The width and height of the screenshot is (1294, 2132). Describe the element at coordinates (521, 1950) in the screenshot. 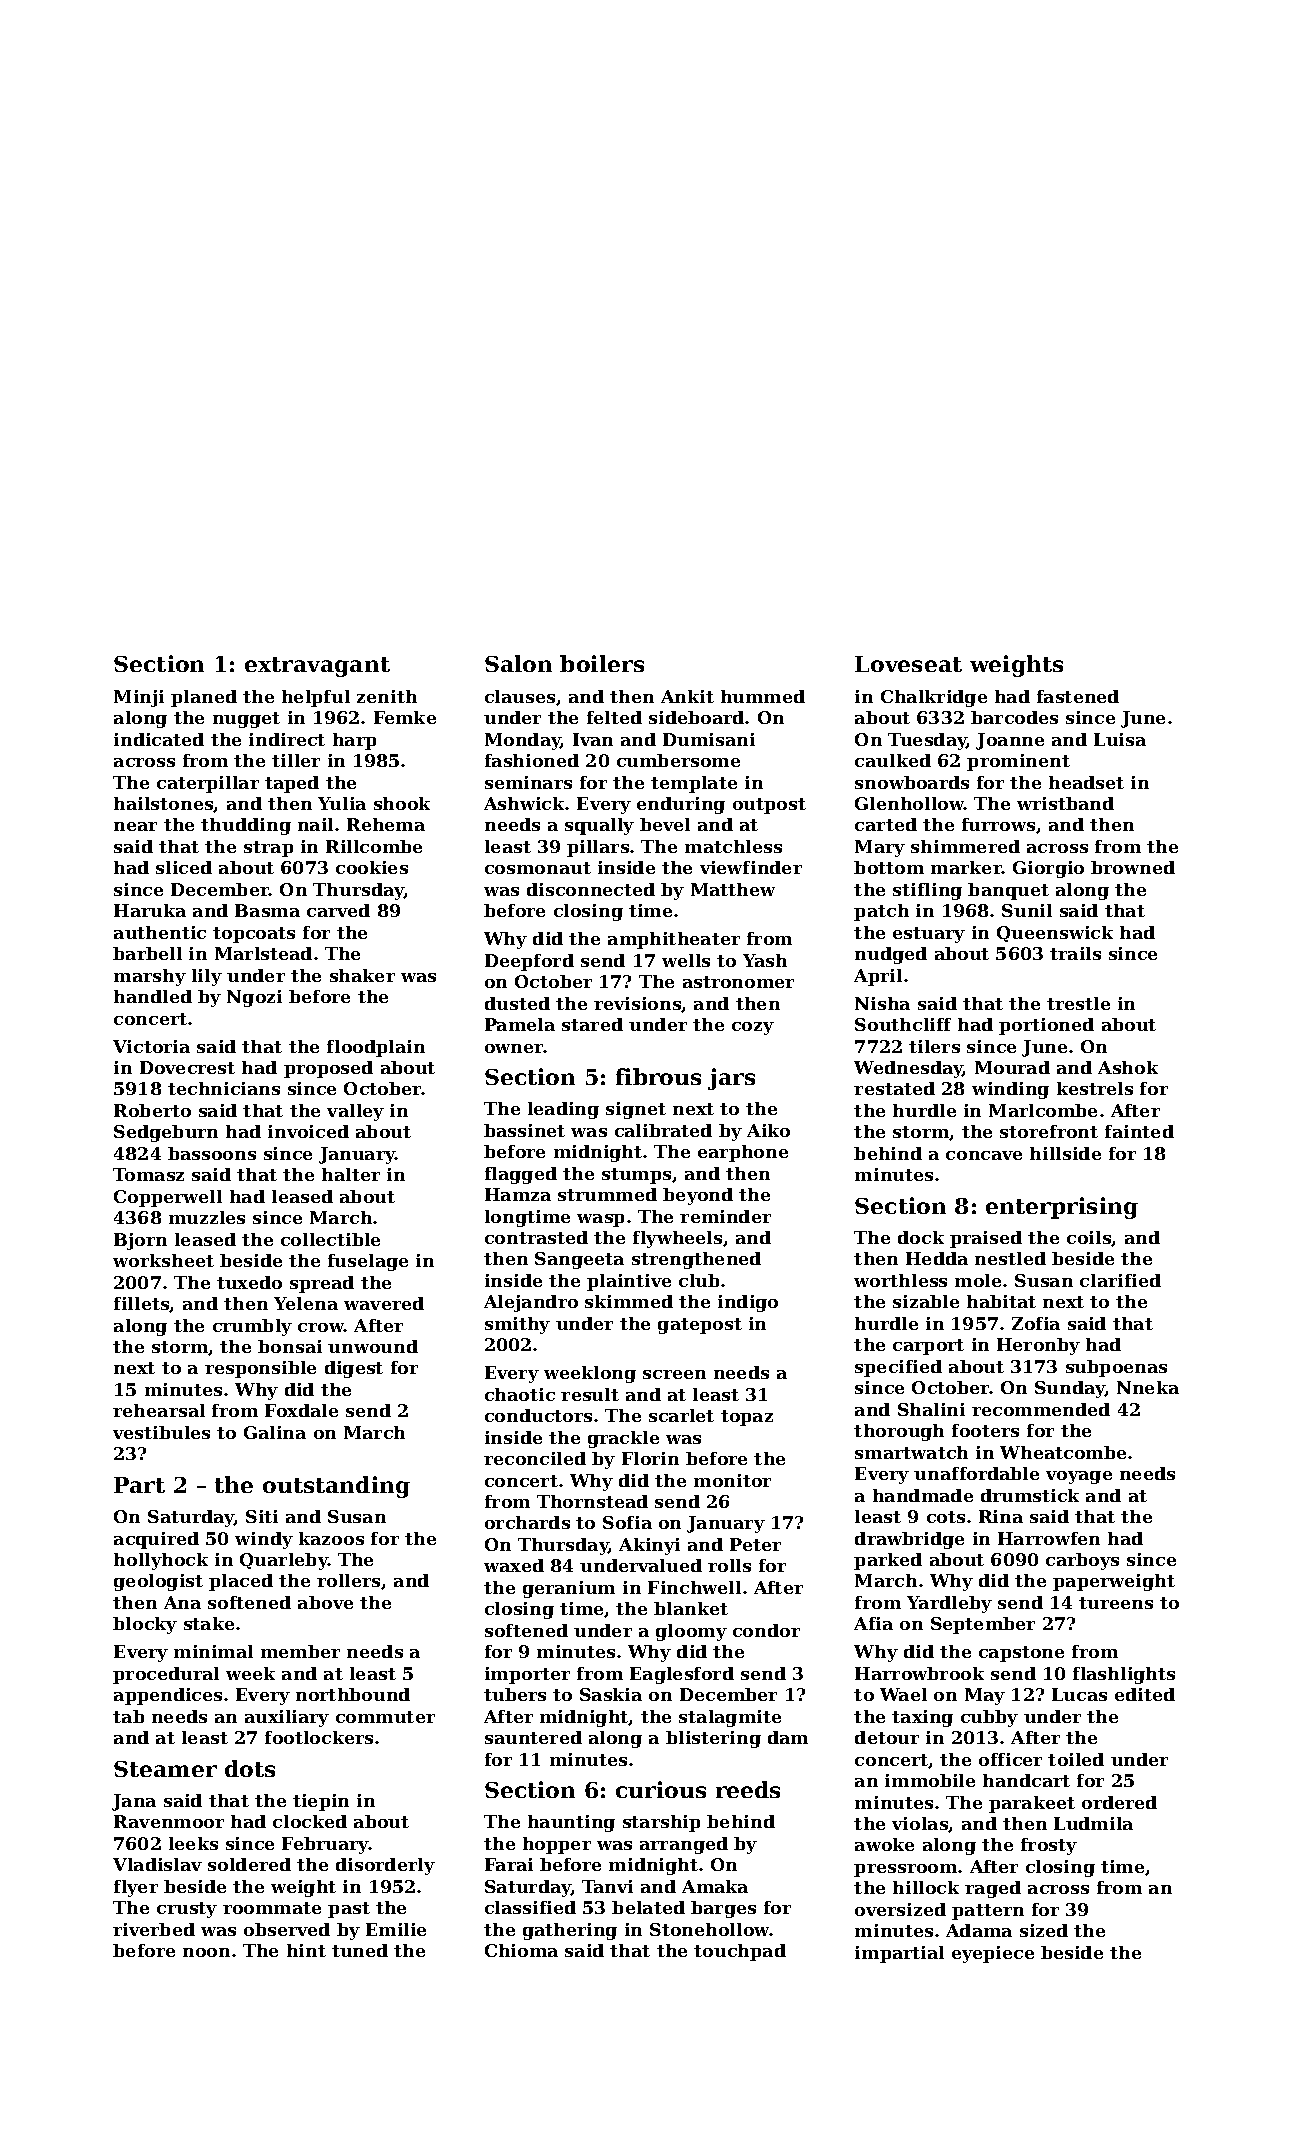

I see `Chioma` at that location.
